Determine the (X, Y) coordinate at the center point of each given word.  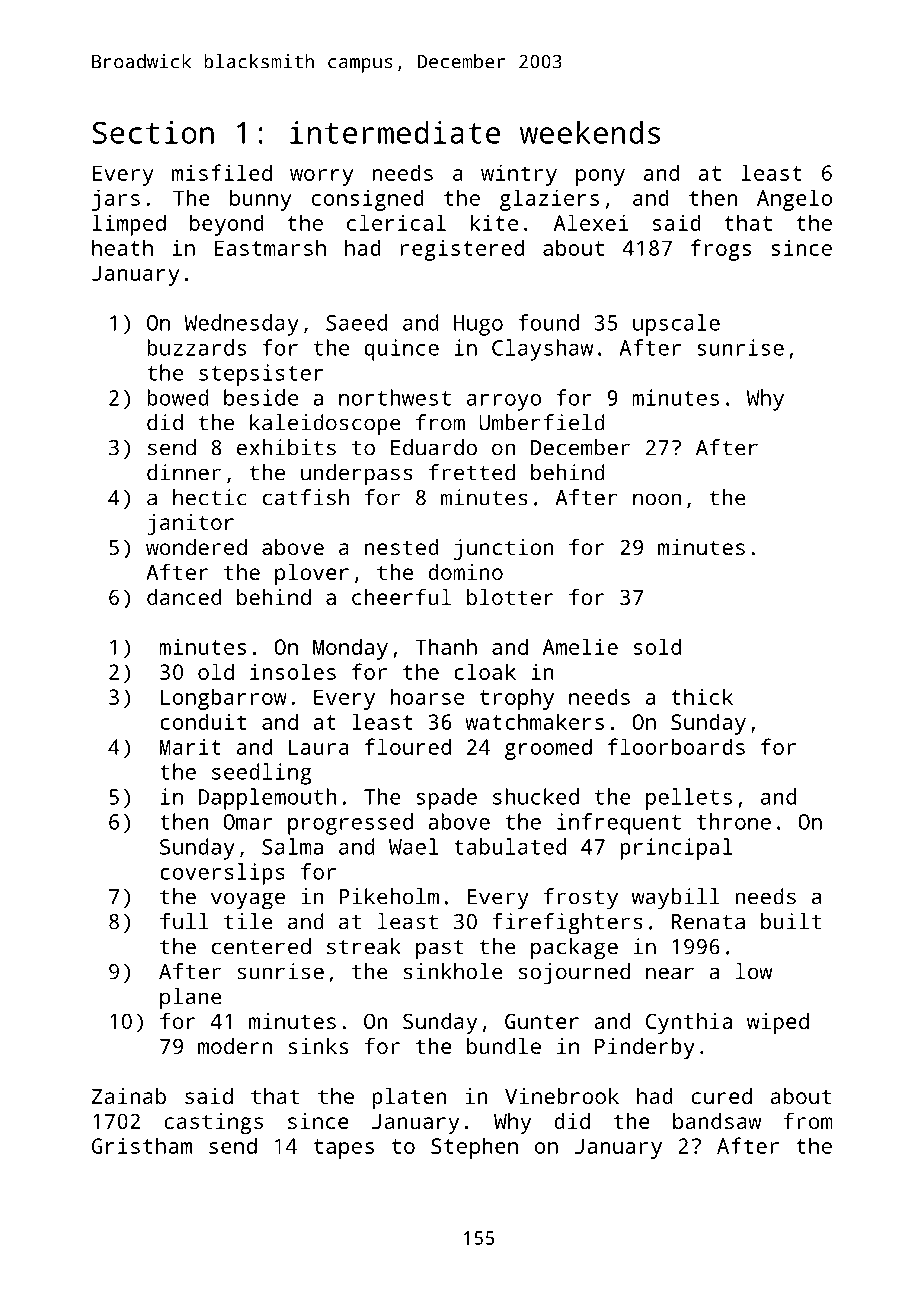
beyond (227, 225)
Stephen (474, 1148)
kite (494, 222)
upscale (676, 325)
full (184, 921)
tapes (344, 1149)
